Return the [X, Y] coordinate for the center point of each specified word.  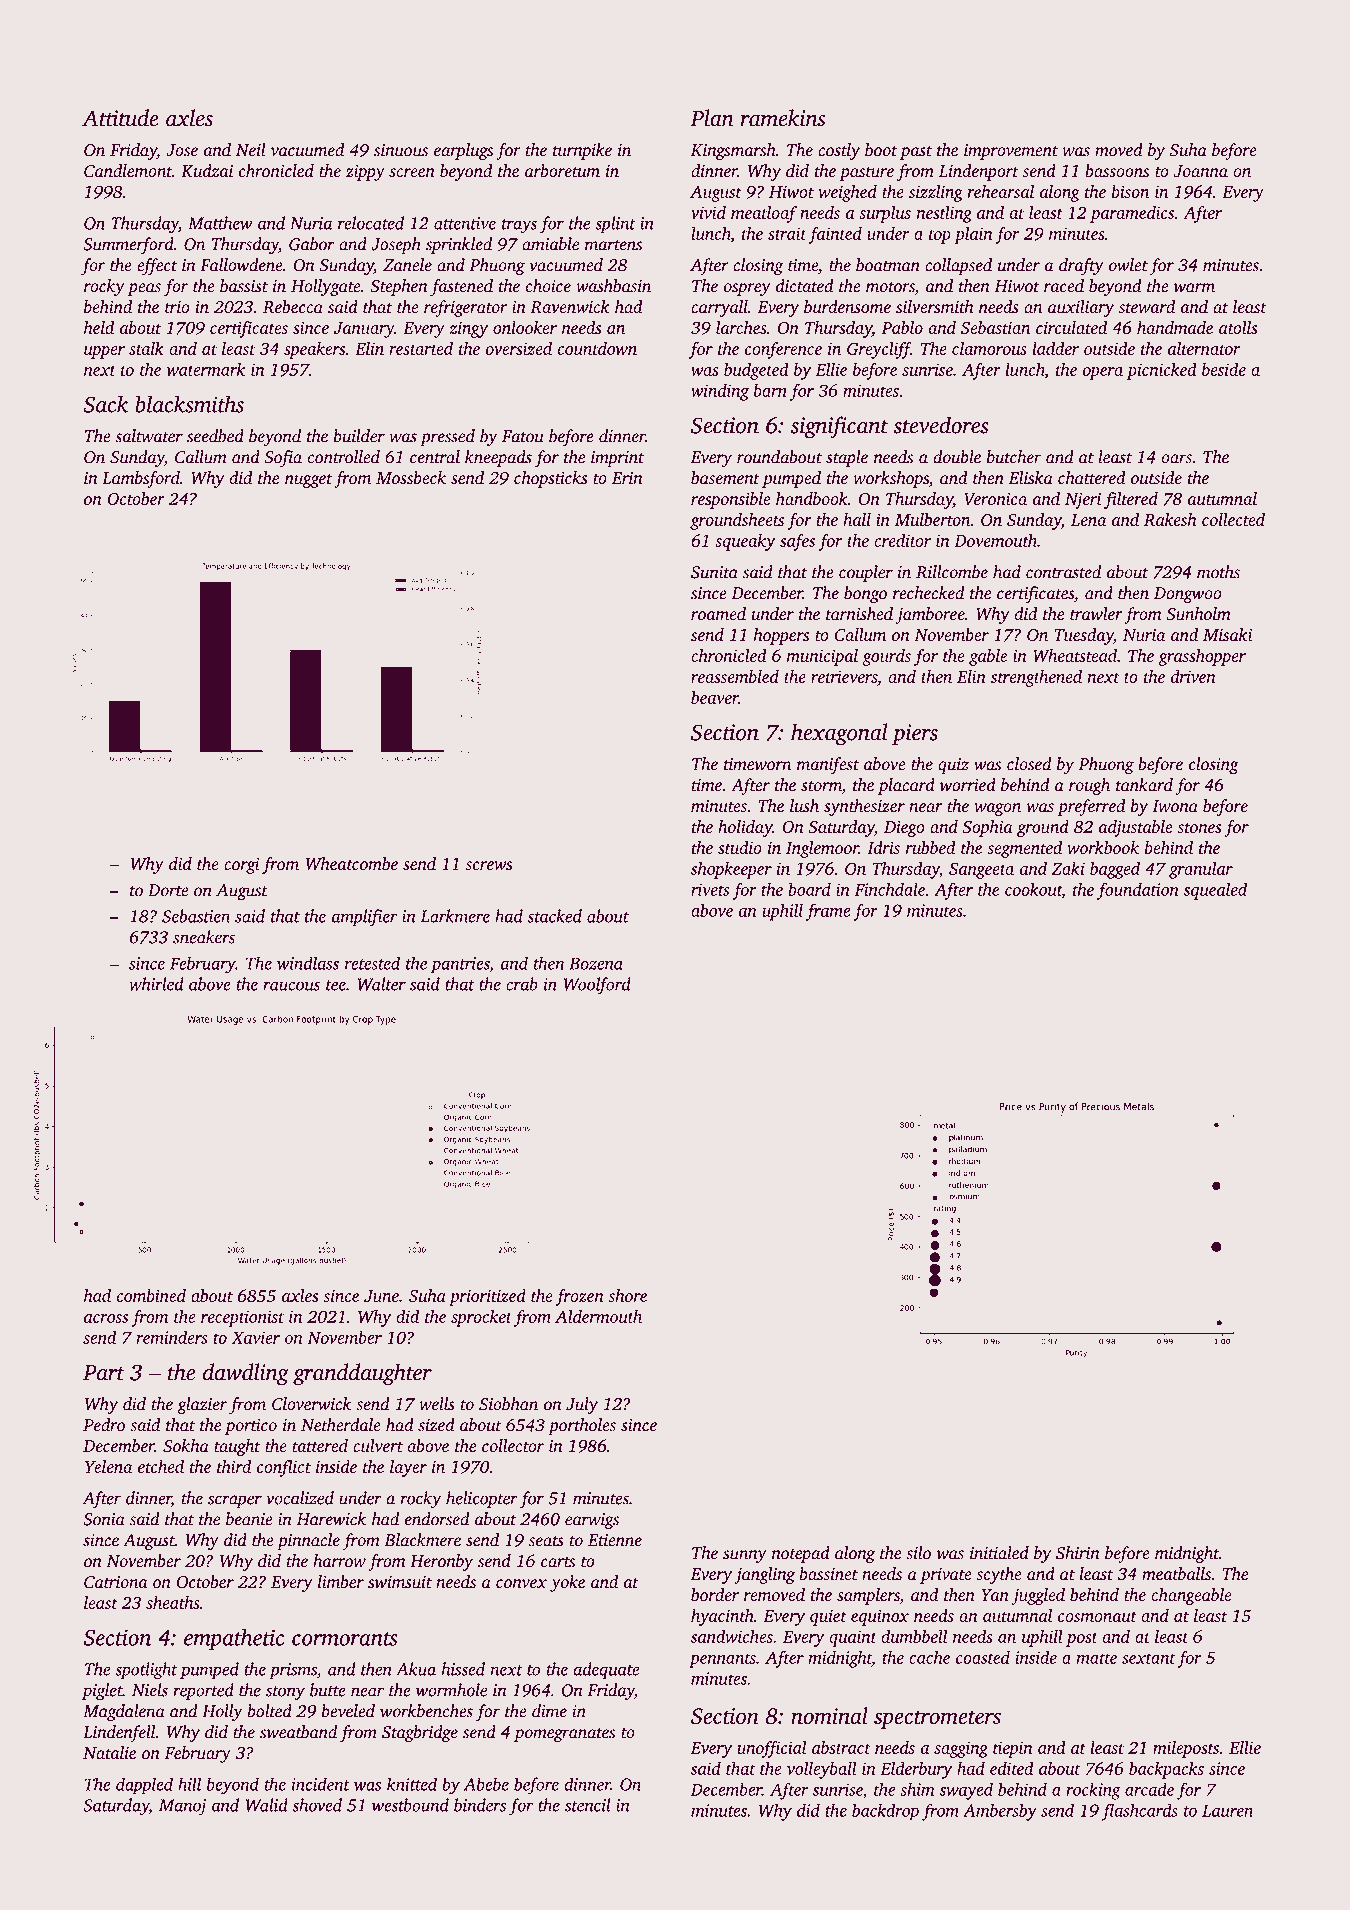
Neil [251, 150]
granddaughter [362, 1374]
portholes [582, 1426]
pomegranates [565, 1735]
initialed [999, 1553]
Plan [712, 118]
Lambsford [141, 479]
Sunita [714, 572]
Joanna [1201, 171]
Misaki [1227, 635]
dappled [144, 1786]
